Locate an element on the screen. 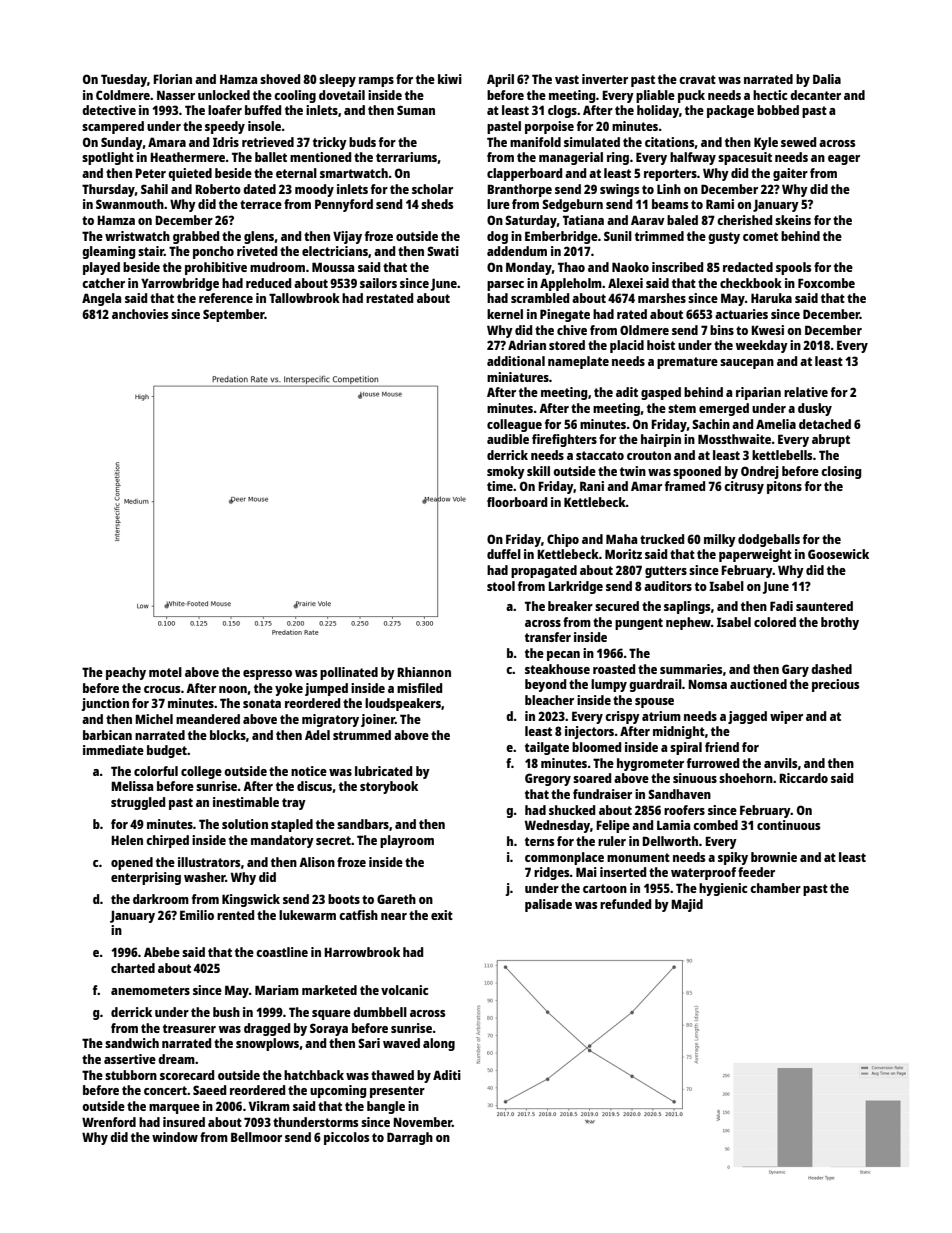 This screenshot has height=1233, width=952. anemometers is located at coordinates (150, 990).
